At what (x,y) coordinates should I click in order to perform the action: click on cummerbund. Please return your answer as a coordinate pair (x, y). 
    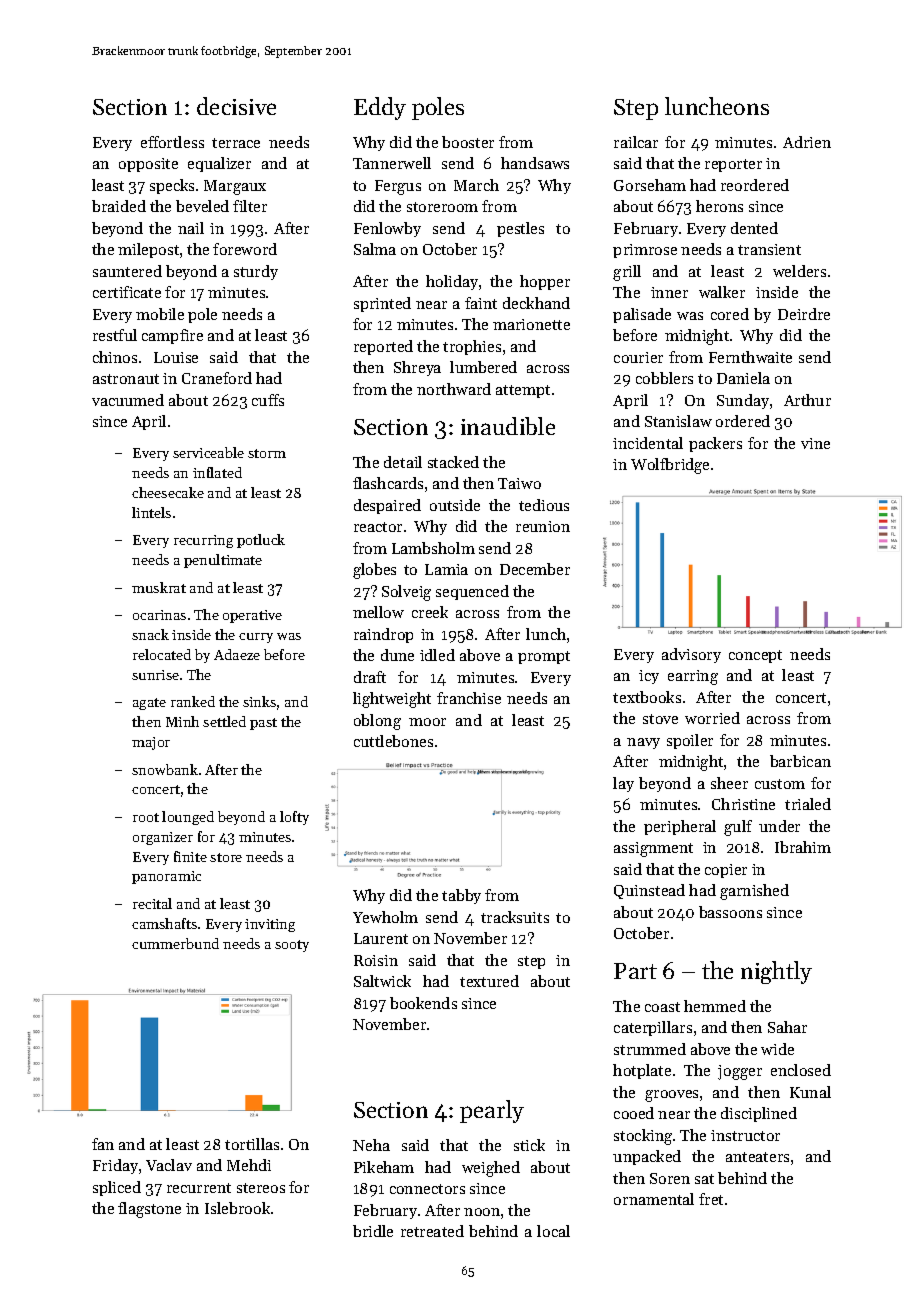
    Looking at the image, I should click on (175, 943).
